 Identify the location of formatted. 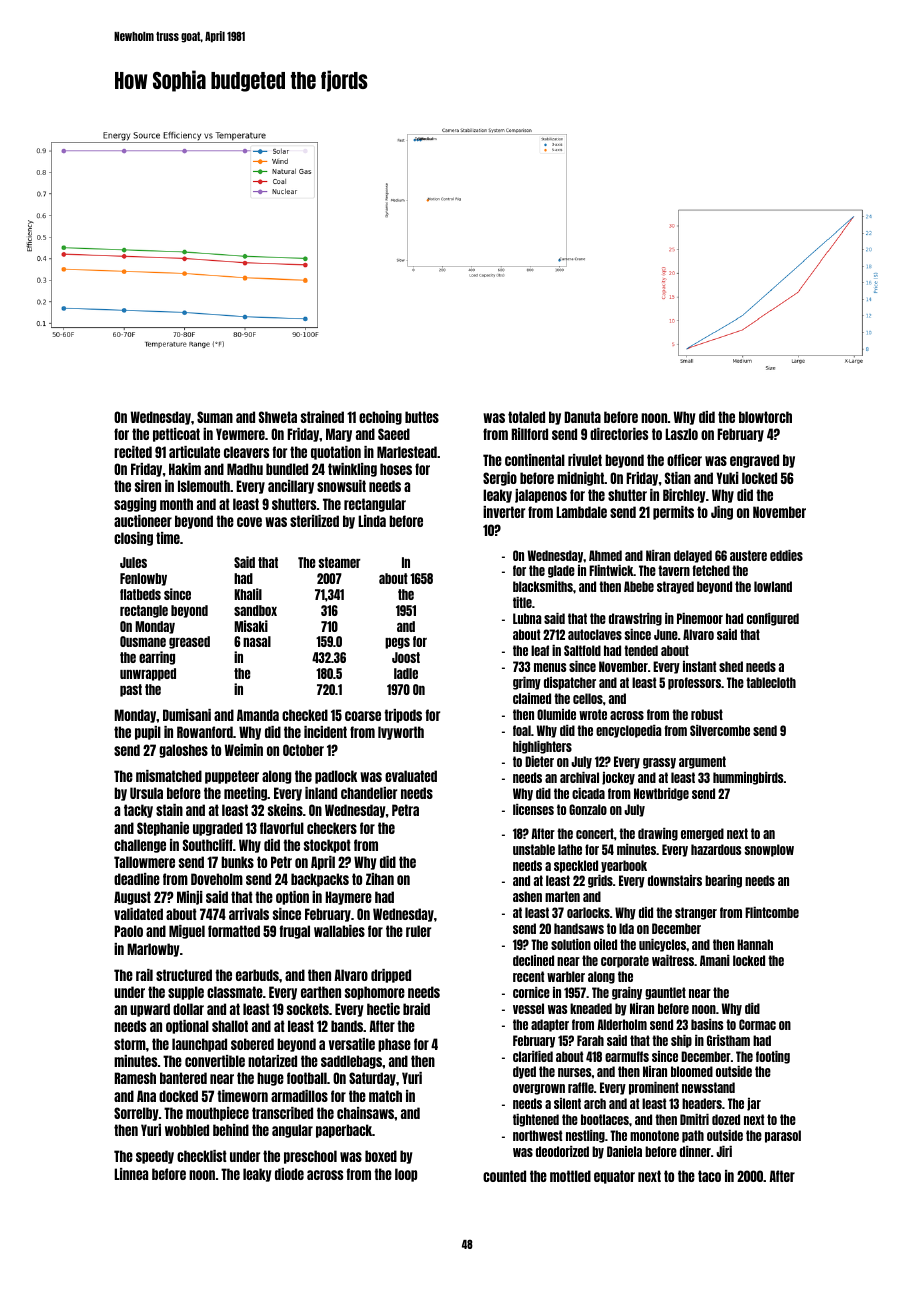
(234, 931).
